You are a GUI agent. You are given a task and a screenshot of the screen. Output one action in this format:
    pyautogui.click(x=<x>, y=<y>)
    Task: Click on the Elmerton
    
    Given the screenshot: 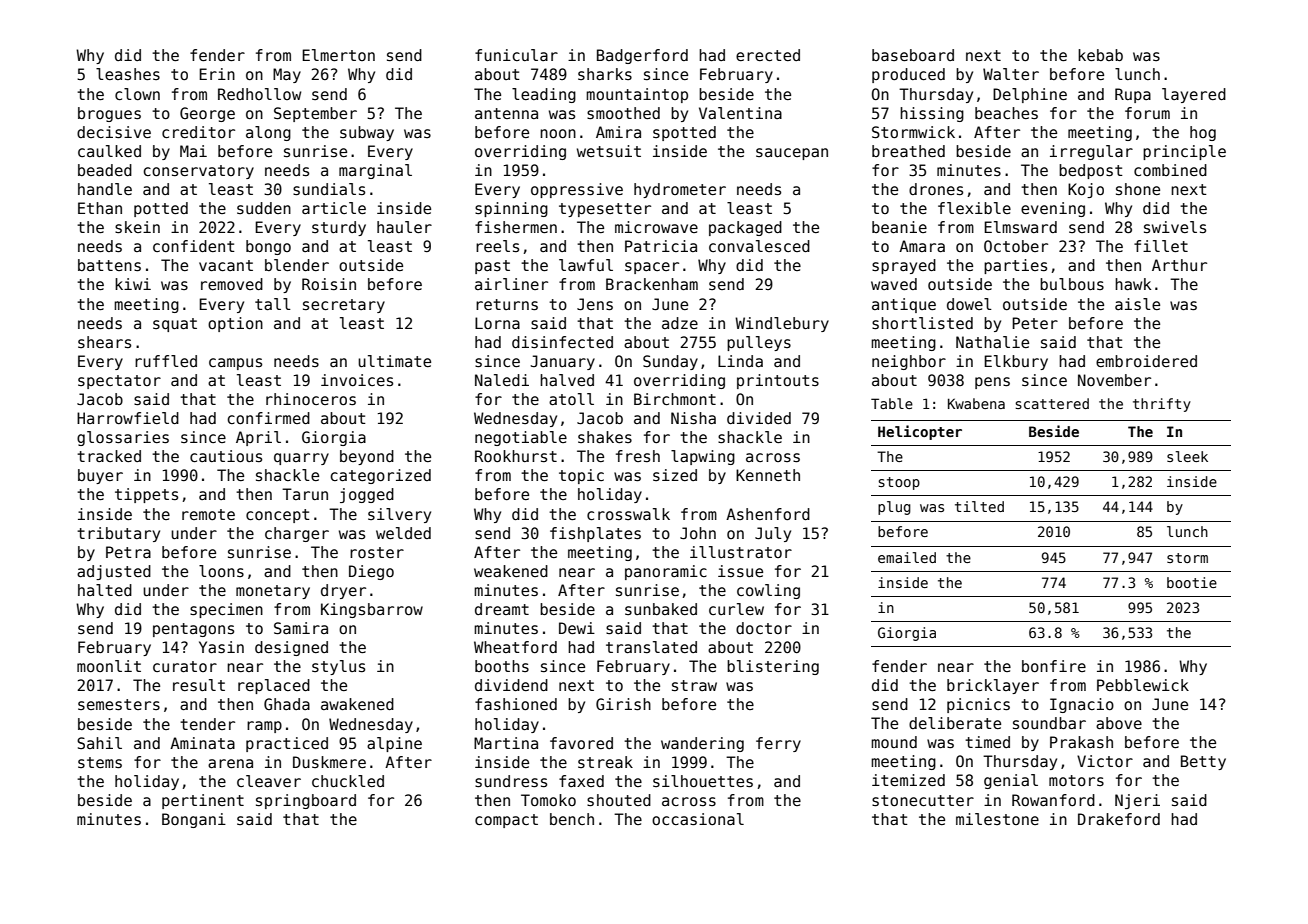 What is the action you would take?
    pyautogui.click(x=338, y=55)
